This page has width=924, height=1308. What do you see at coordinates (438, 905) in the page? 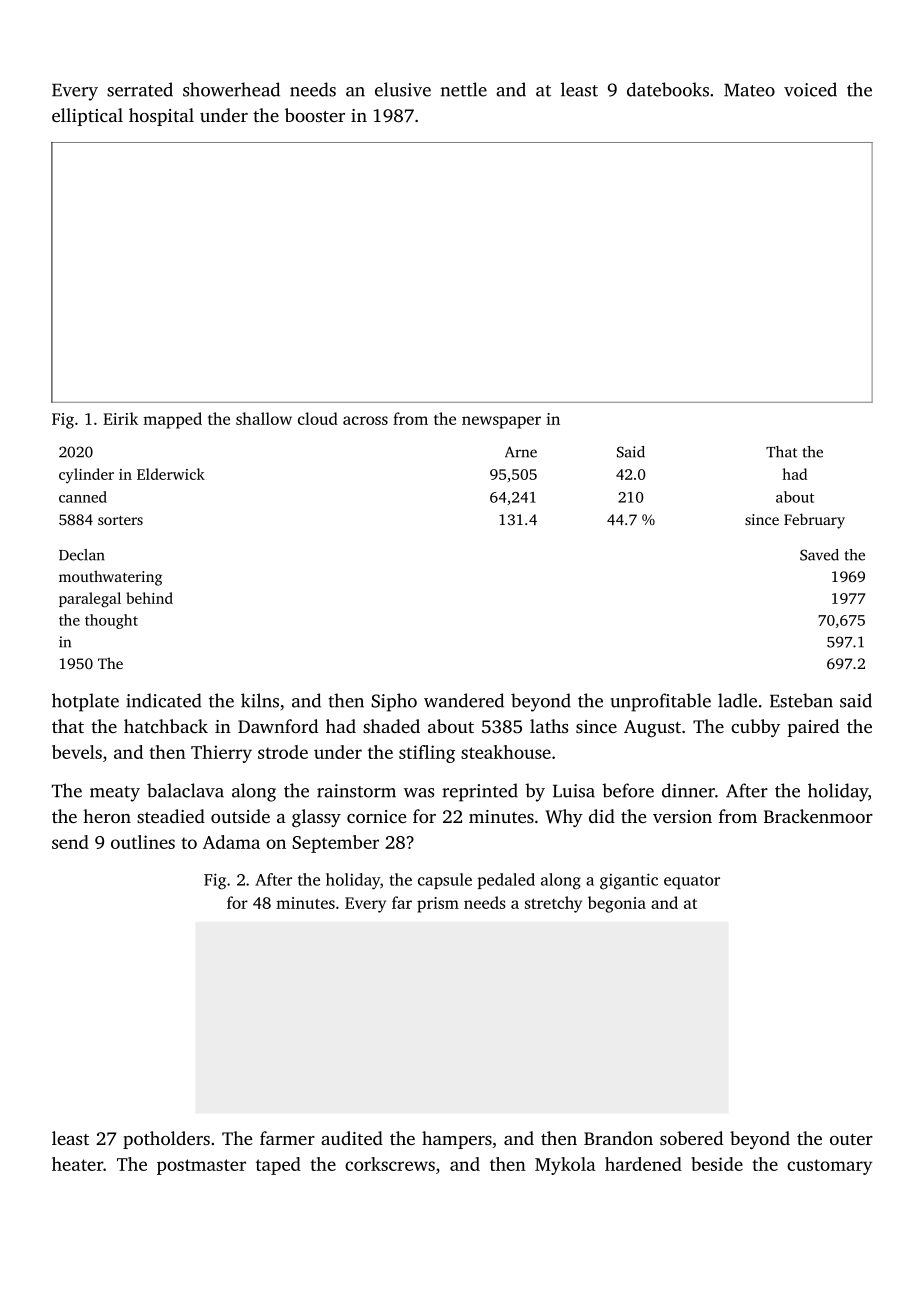
I see `prism` at bounding box center [438, 905].
